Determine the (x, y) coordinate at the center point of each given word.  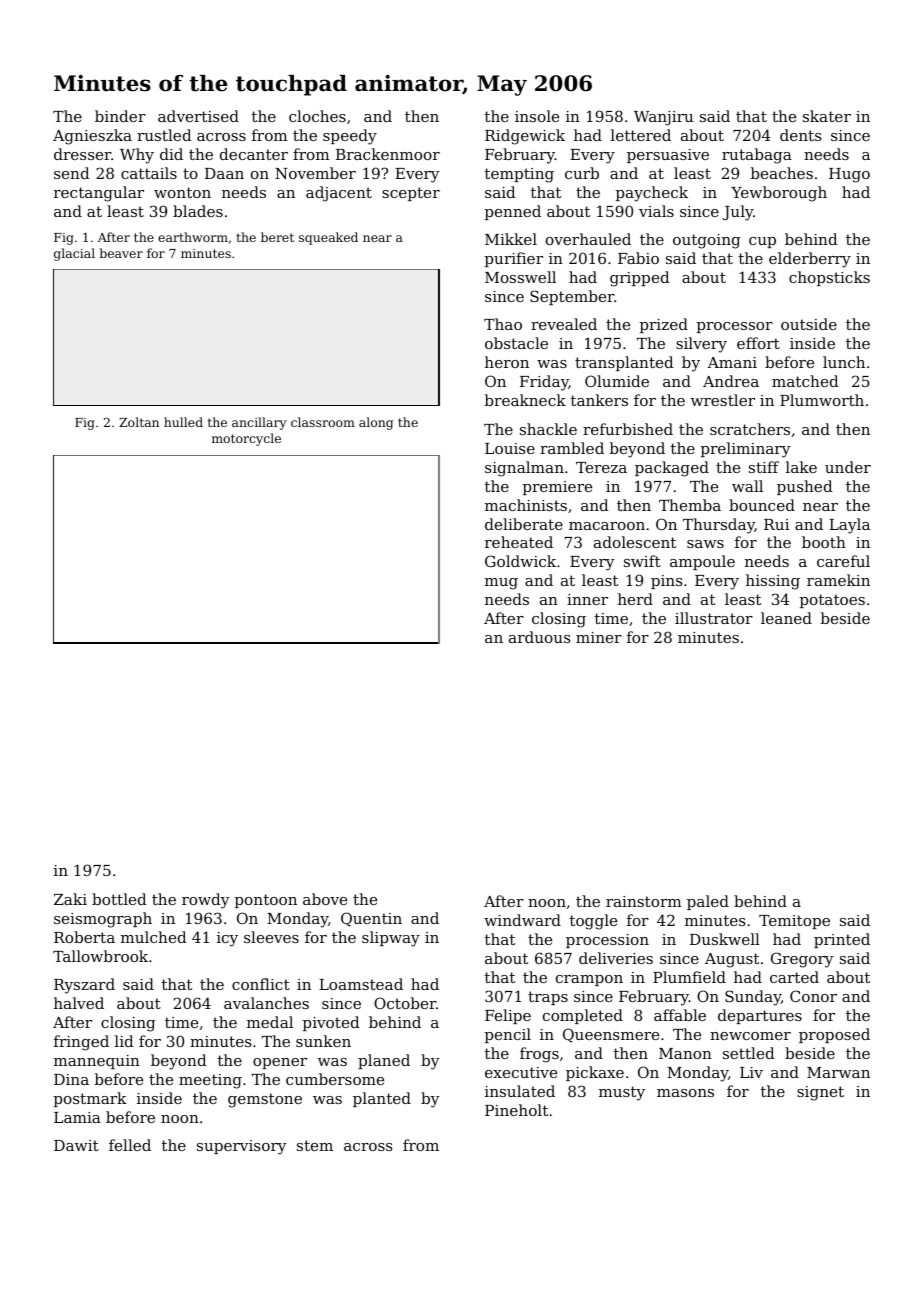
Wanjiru (663, 118)
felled (130, 1145)
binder (120, 116)
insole (537, 116)
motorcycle (246, 439)
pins (666, 582)
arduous (539, 637)
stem (315, 1145)
